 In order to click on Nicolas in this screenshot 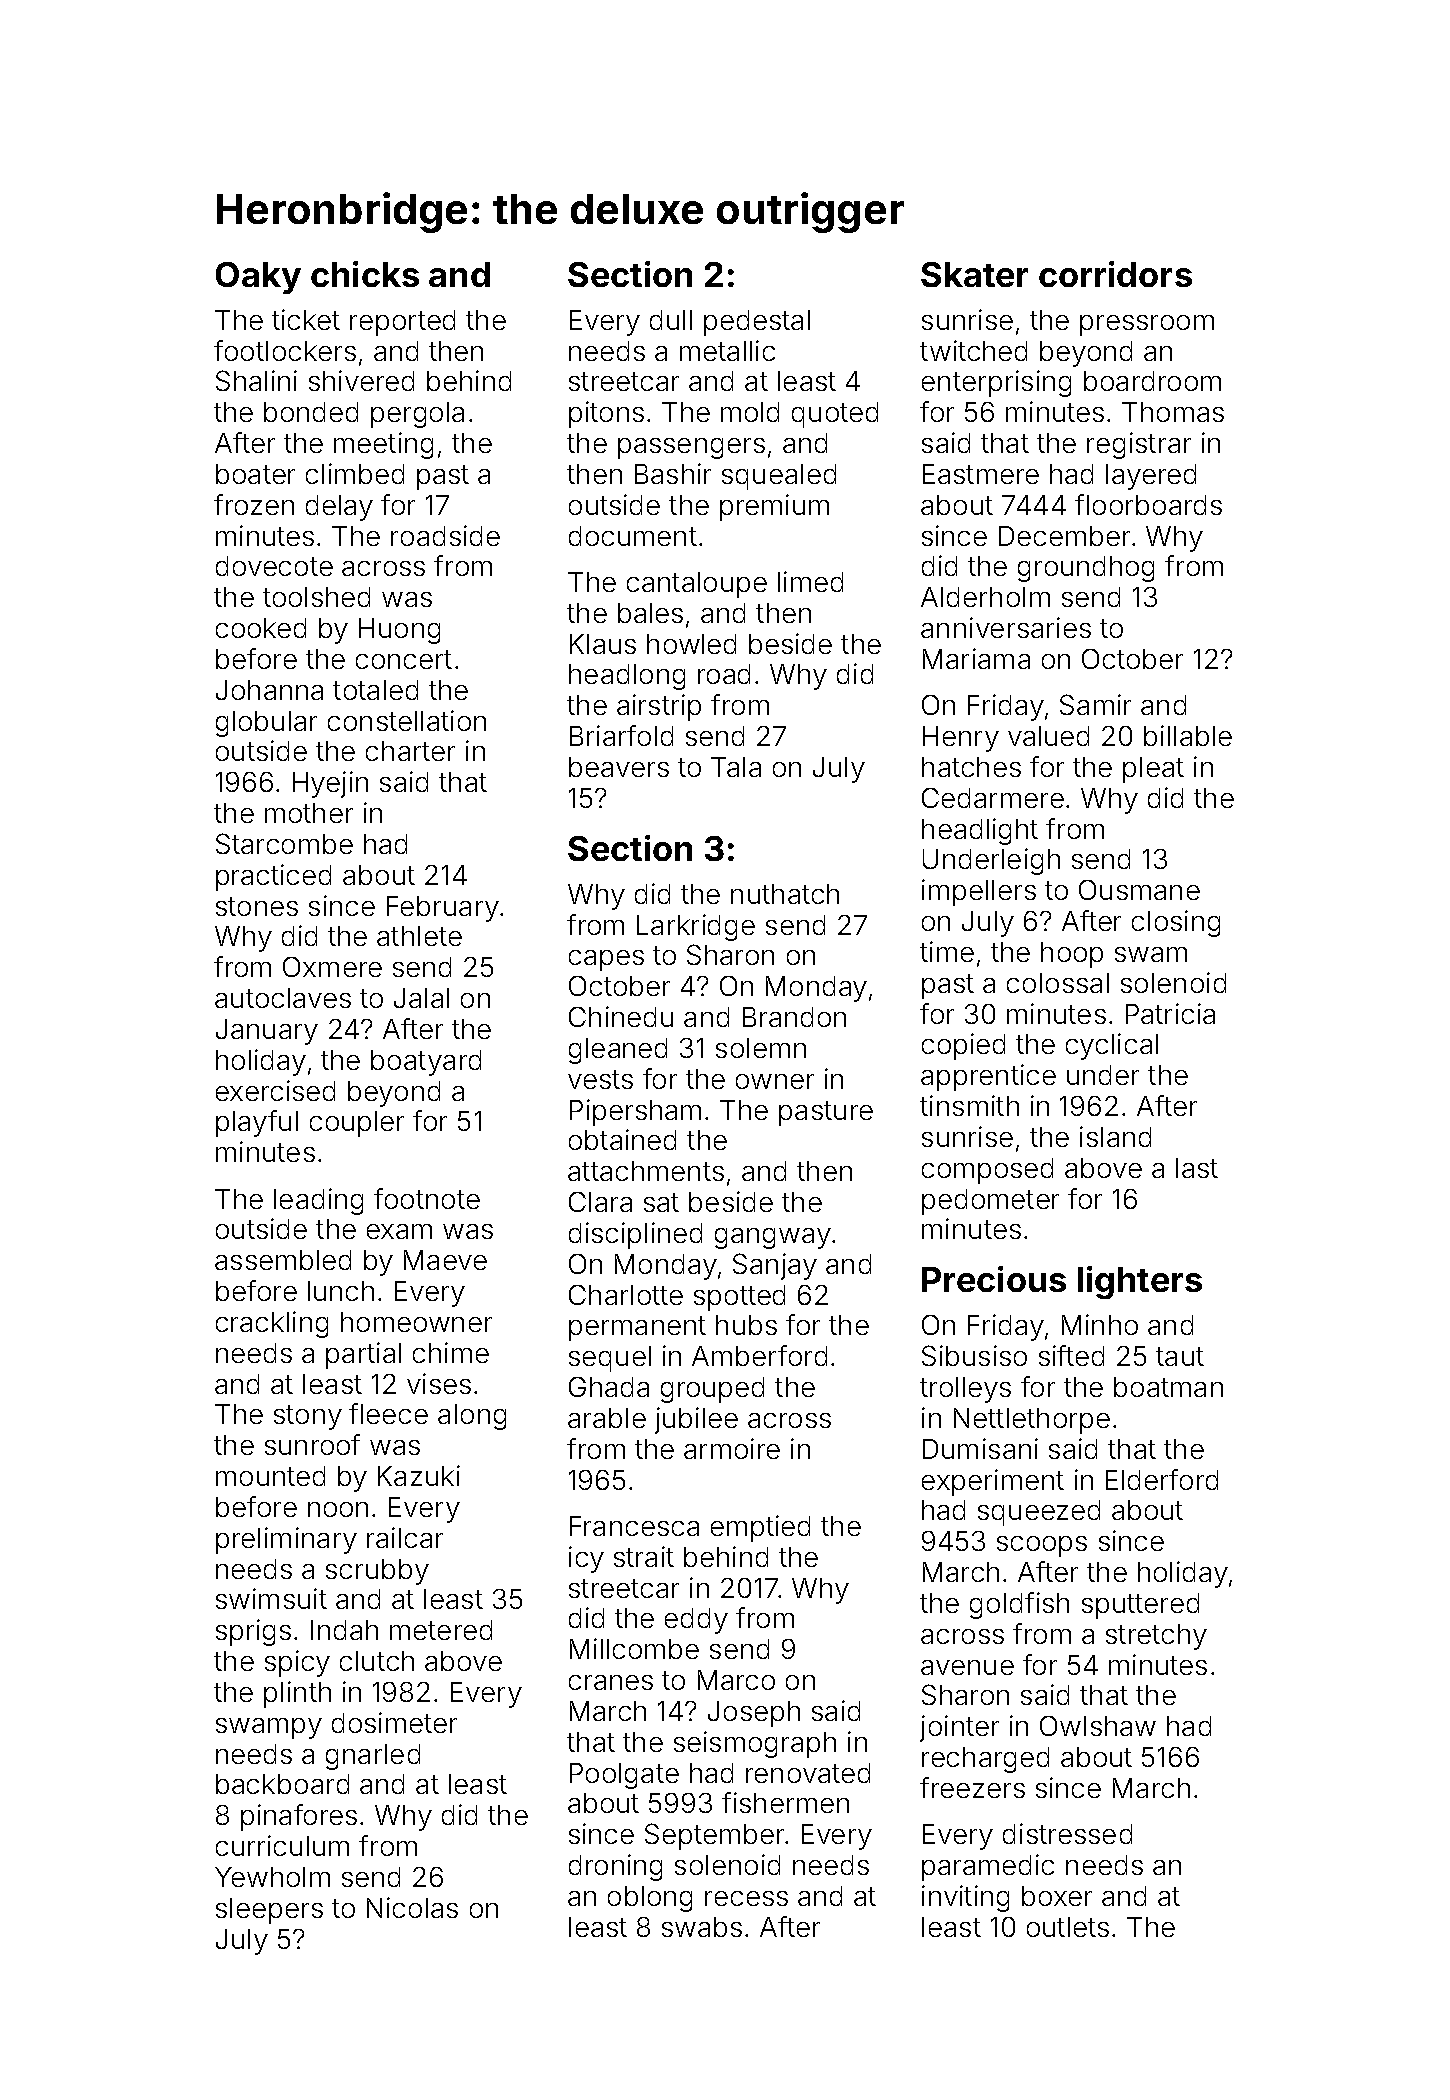, I will do `click(412, 1907)`.
